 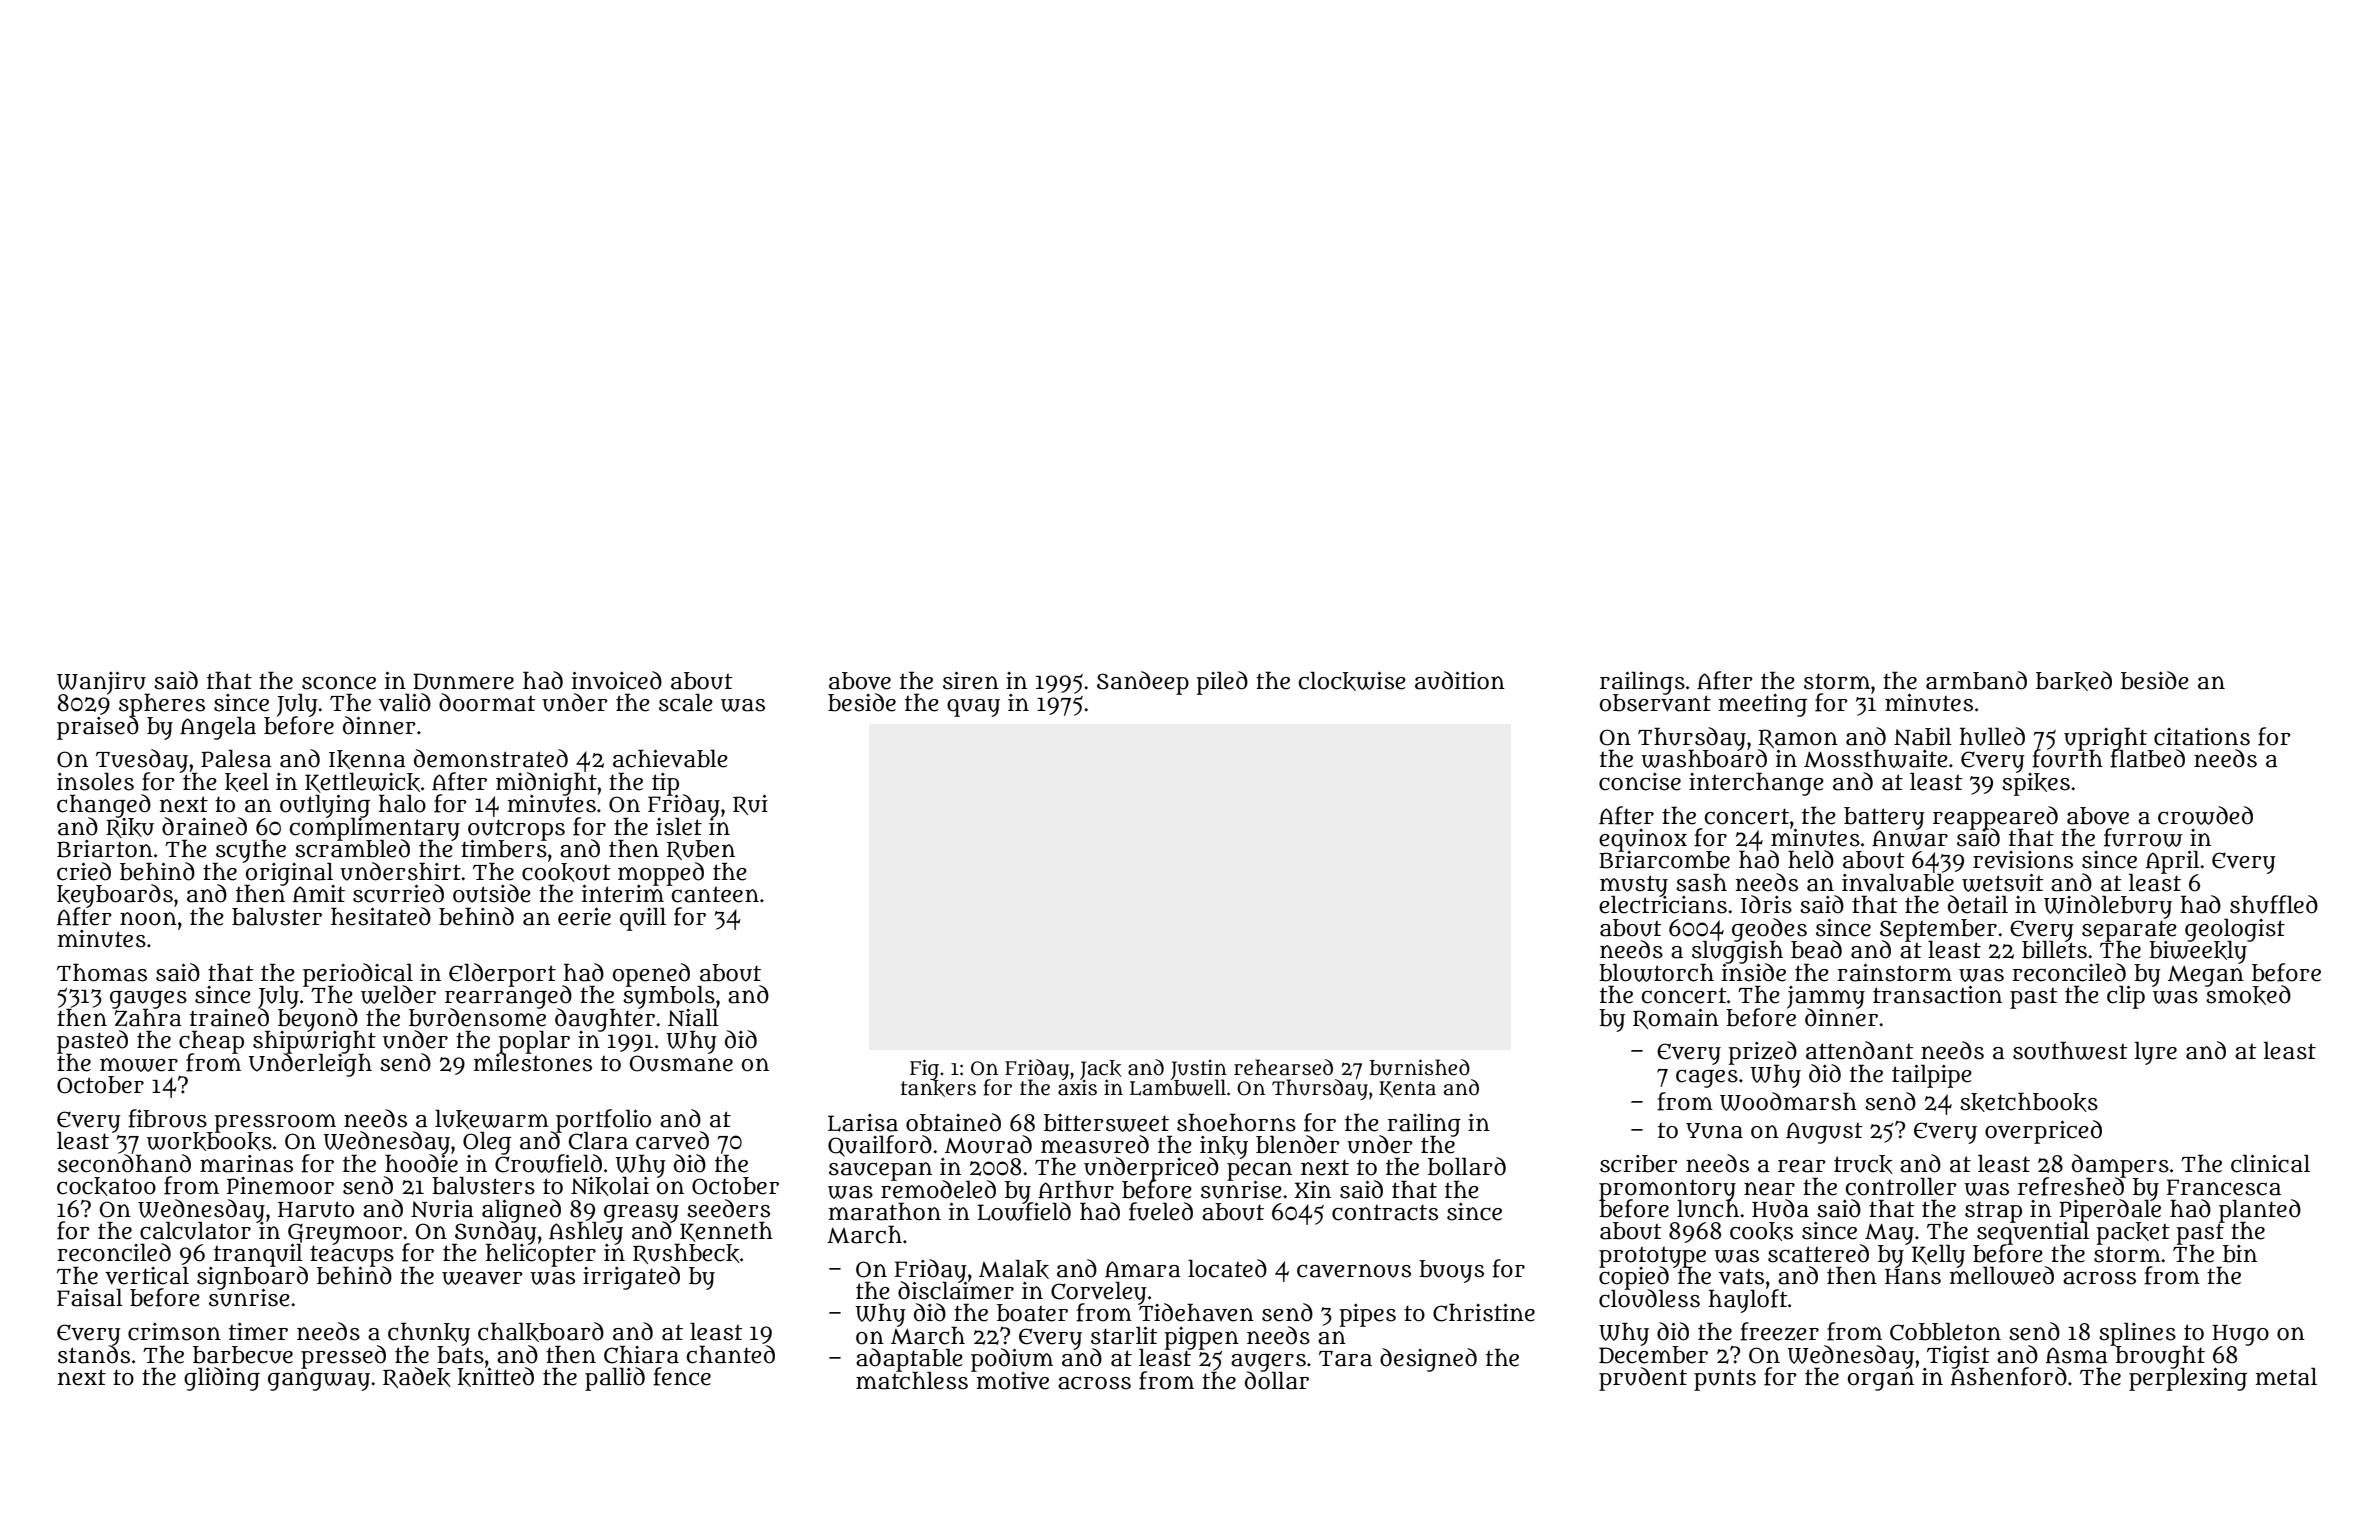 I want to click on gangway, so click(x=319, y=1381).
